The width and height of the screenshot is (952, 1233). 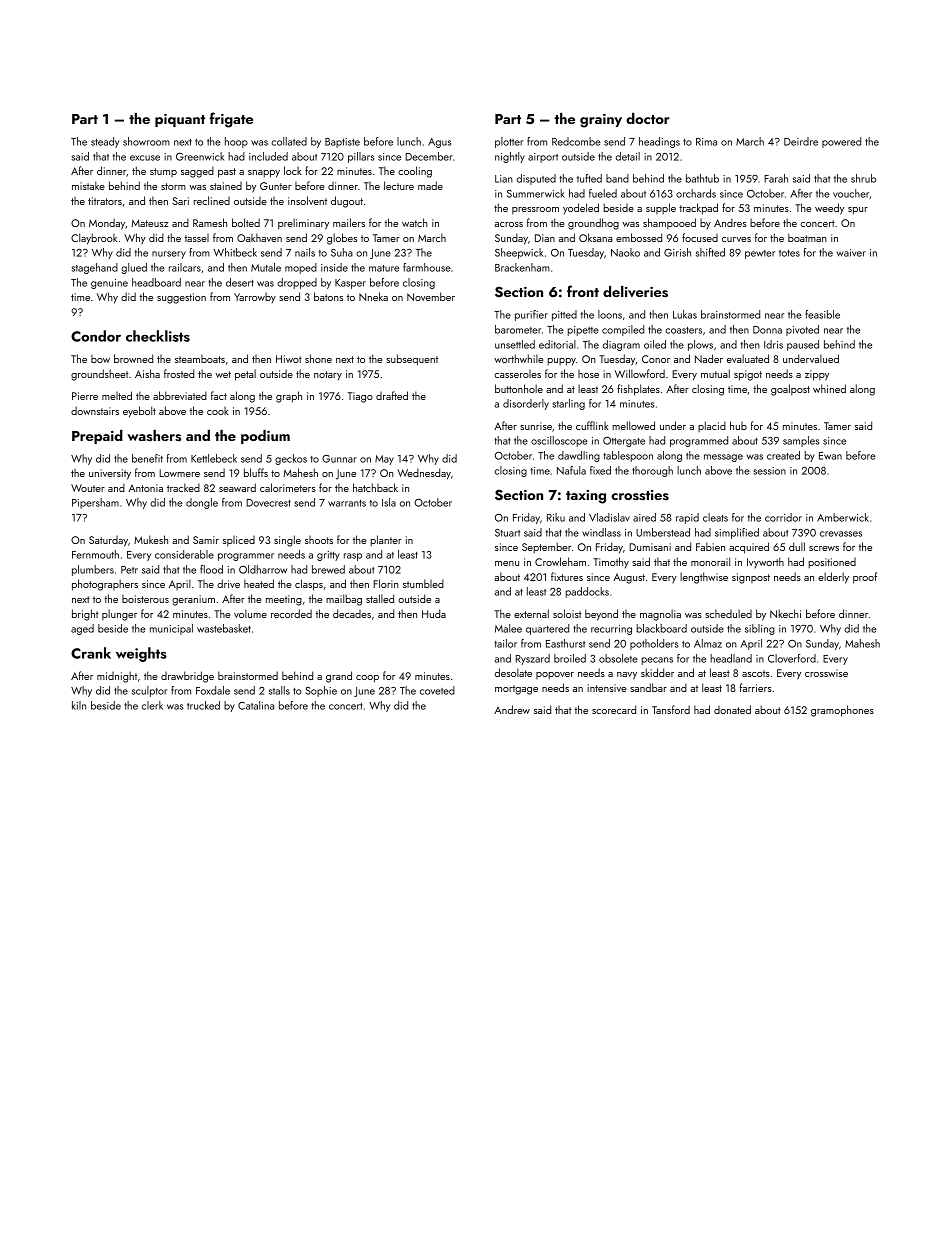 What do you see at coordinates (817, 375) in the screenshot?
I see `zippy` at bounding box center [817, 375].
